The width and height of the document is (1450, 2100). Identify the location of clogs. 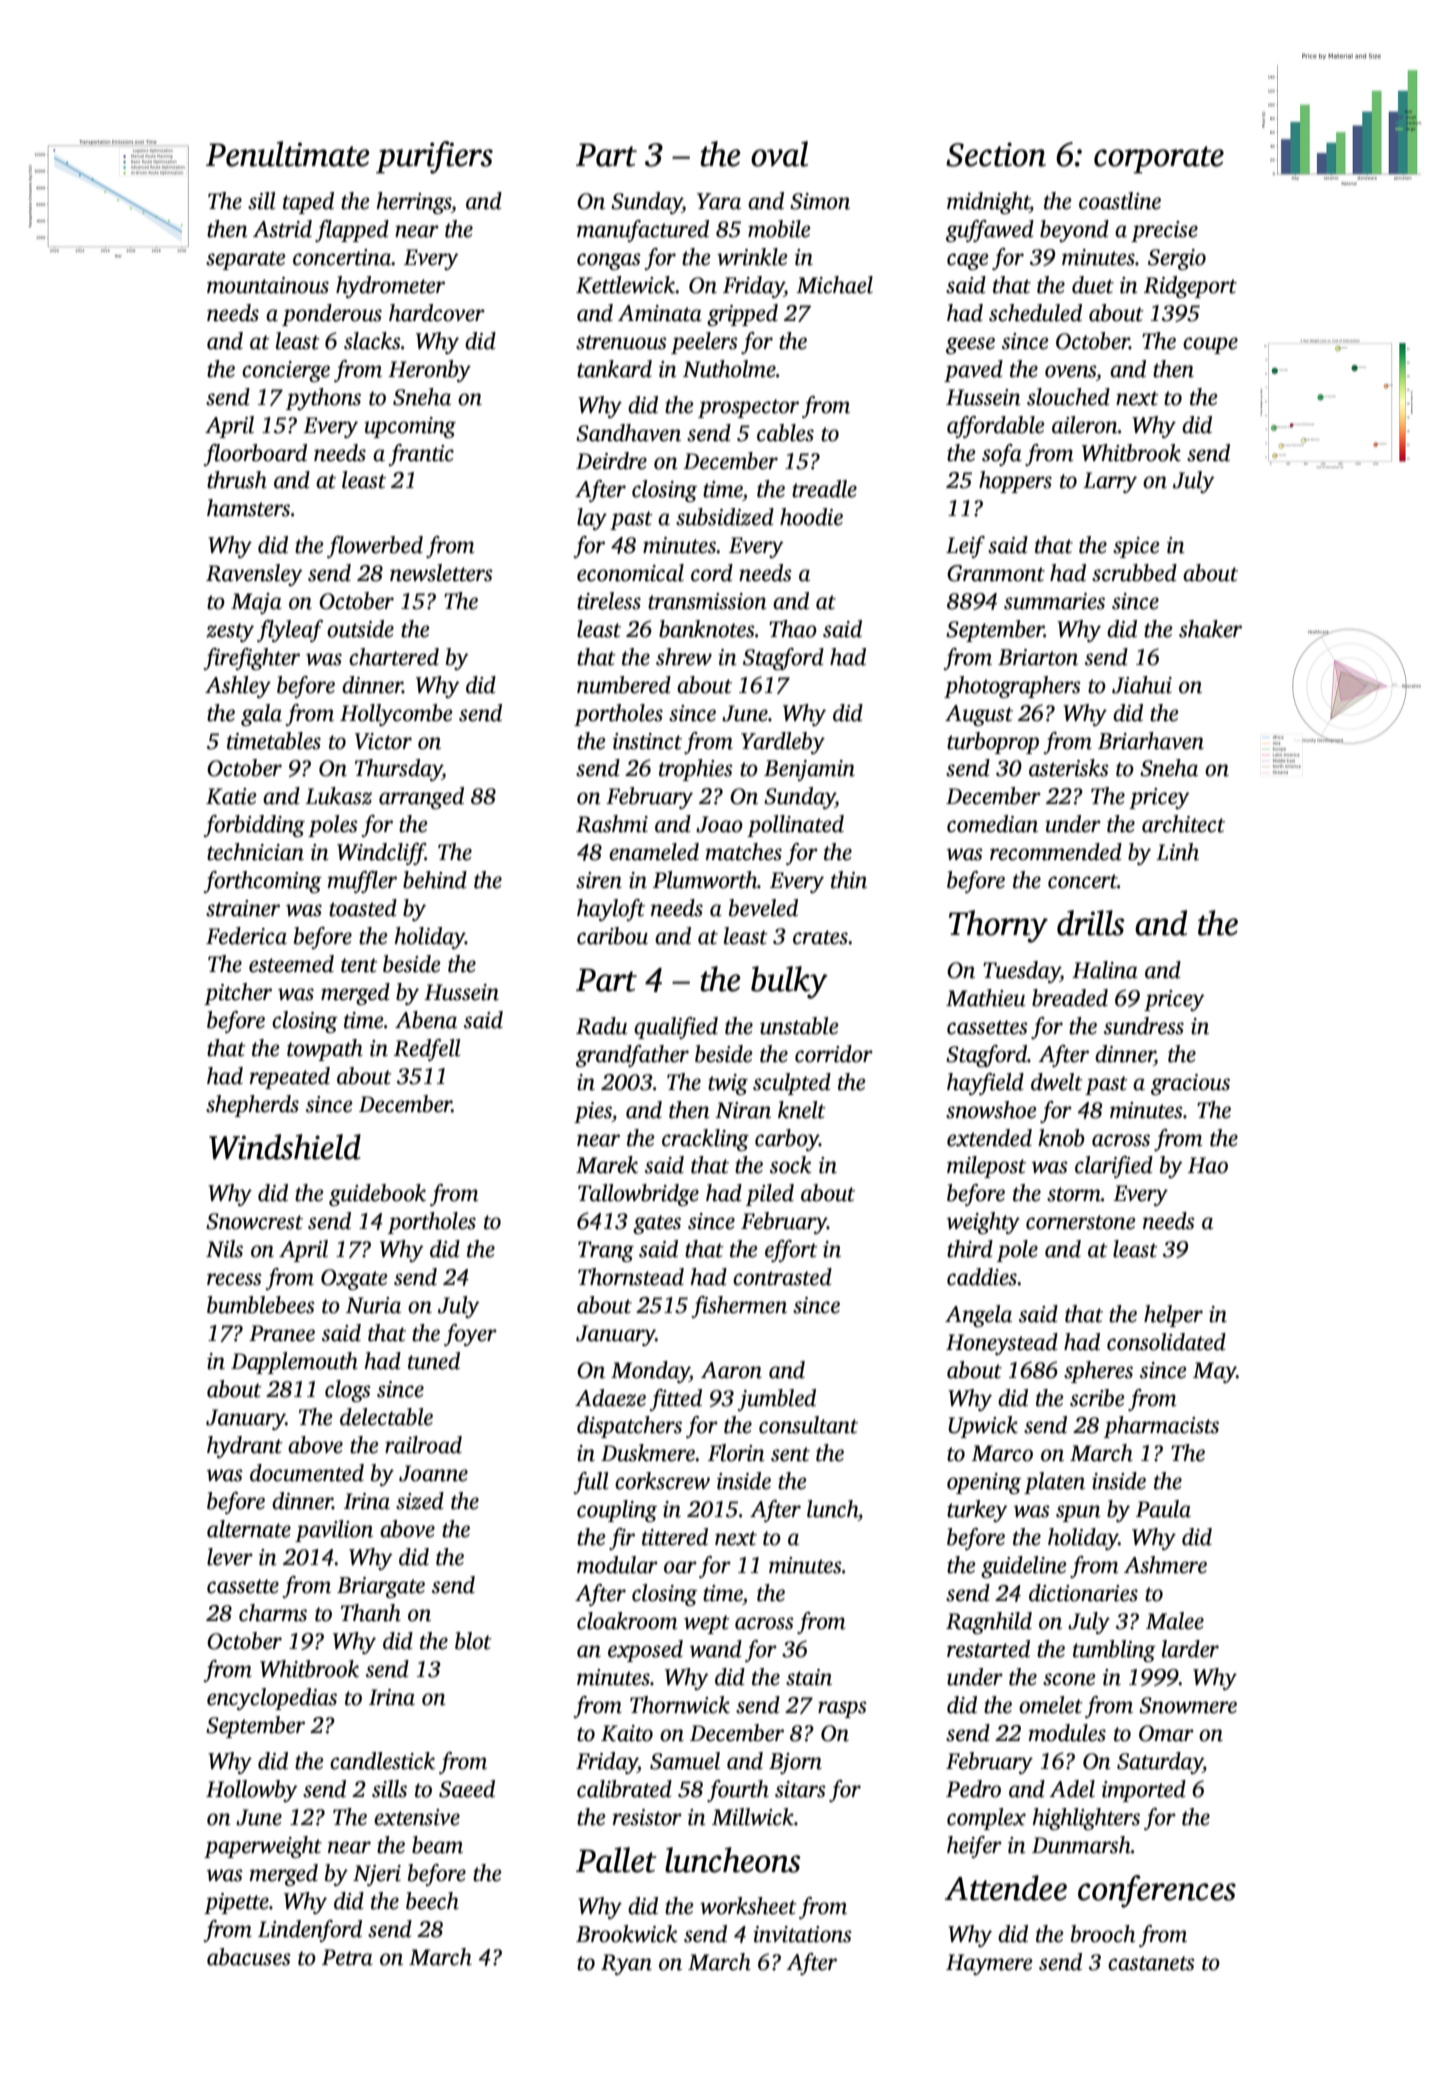
(348, 1391).
